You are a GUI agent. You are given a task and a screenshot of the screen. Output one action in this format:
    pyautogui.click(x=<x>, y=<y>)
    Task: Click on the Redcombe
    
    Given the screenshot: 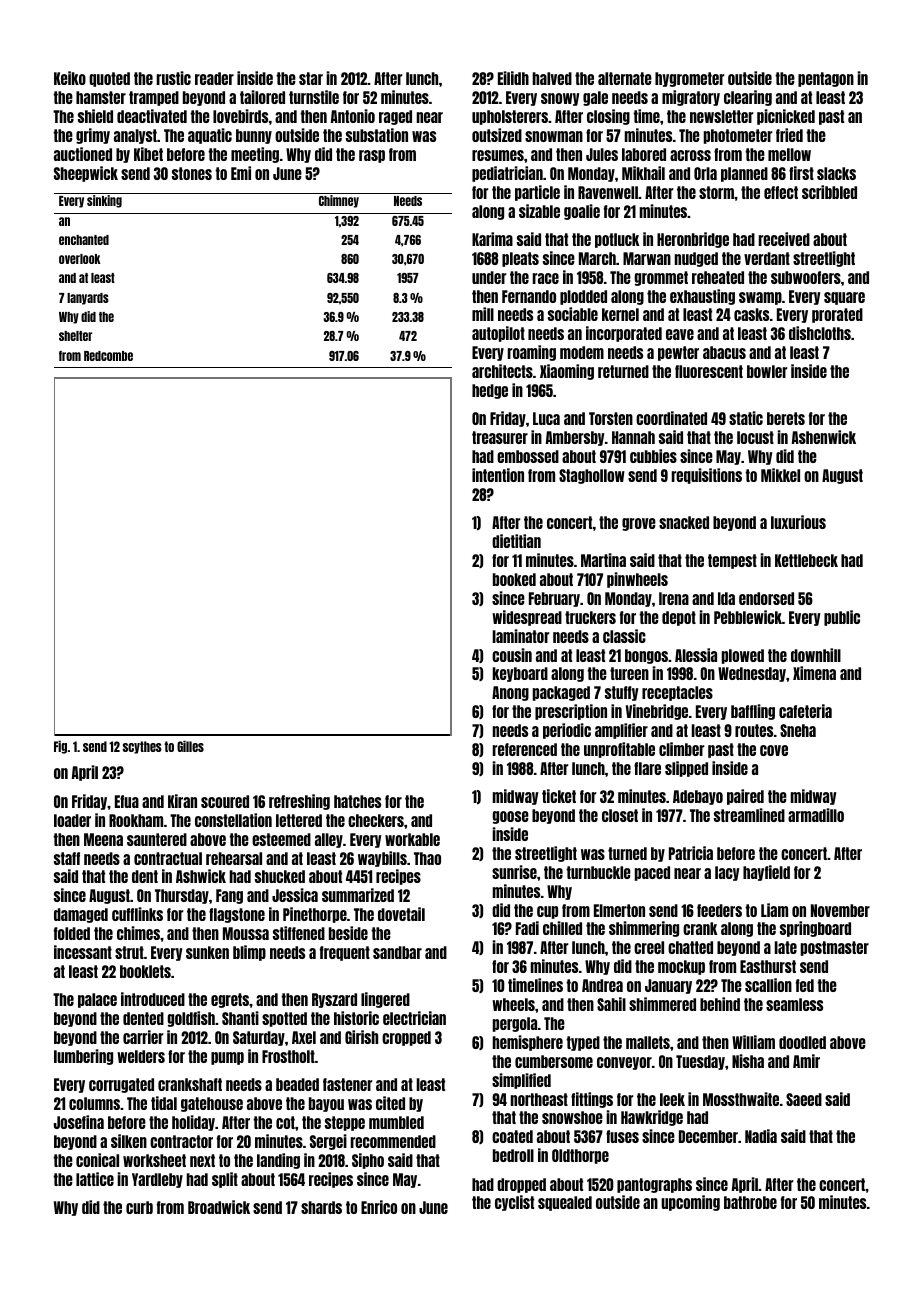 What is the action you would take?
    pyautogui.click(x=108, y=356)
